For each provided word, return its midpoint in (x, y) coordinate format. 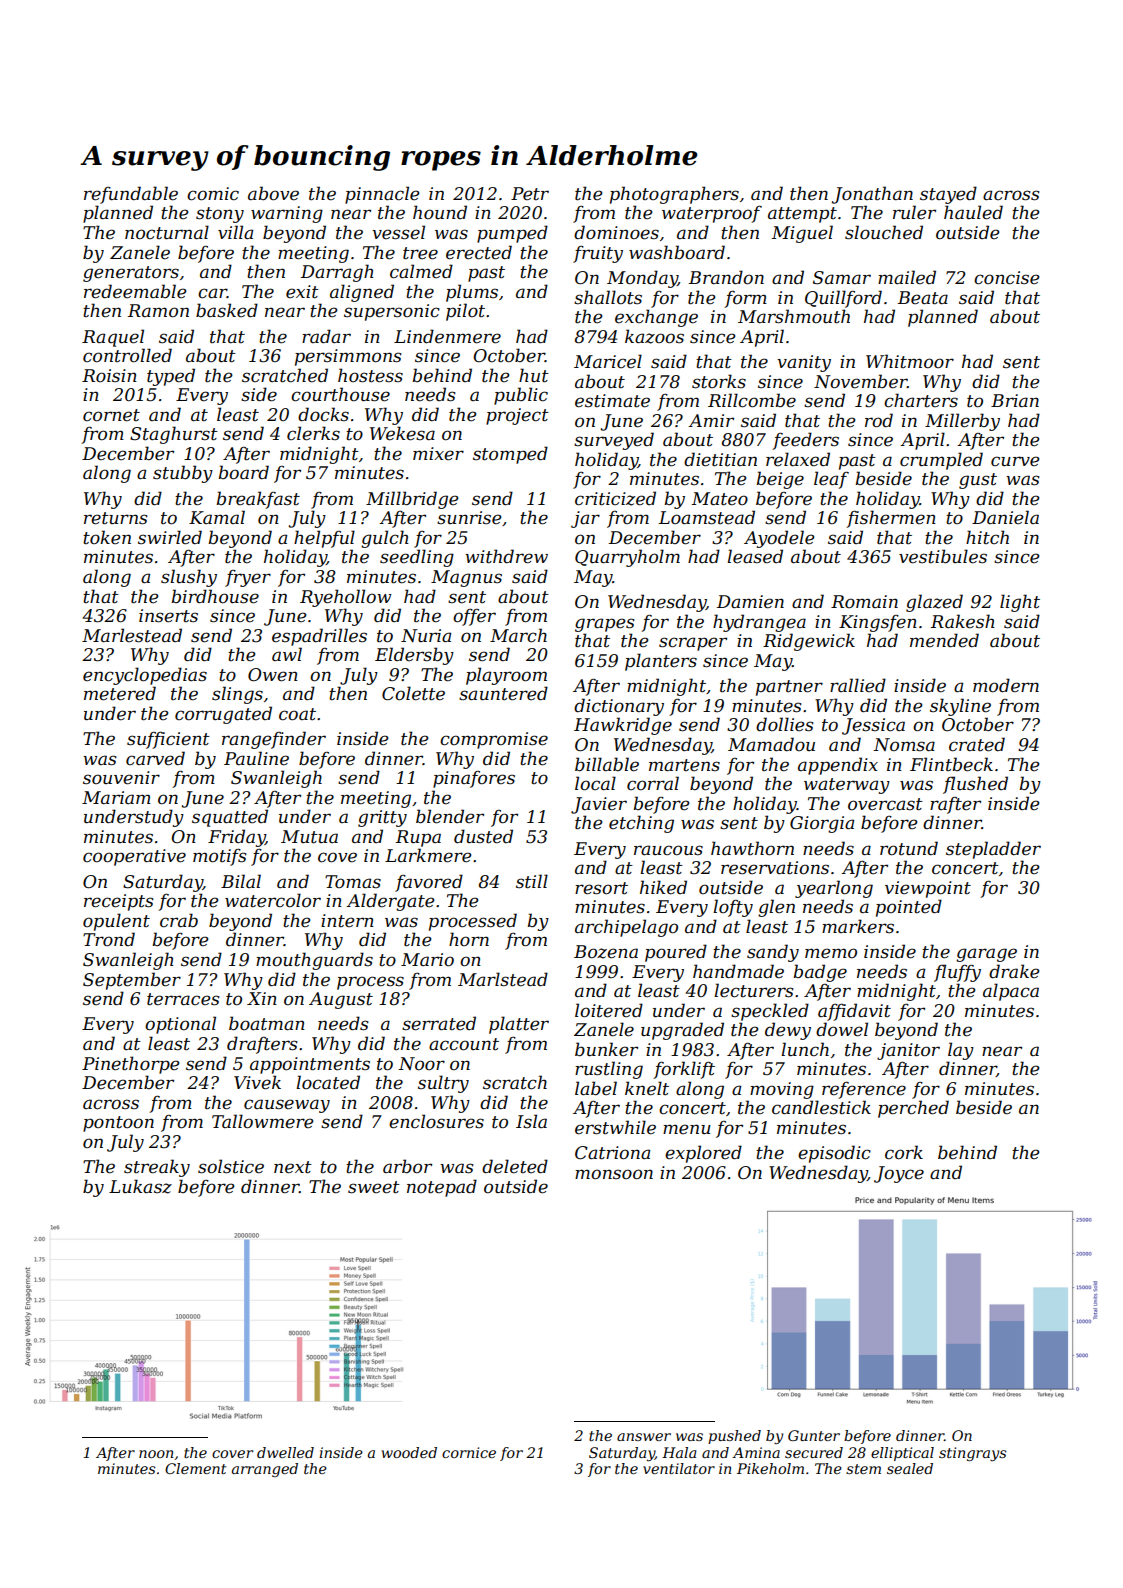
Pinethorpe (131, 1065)
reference (864, 1090)
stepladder (993, 850)
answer (644, 1437)
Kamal (217, 517)
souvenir (121, 778)
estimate (612, 401)
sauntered (503, 693)
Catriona (612, 1153)
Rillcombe (752, 400)
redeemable (135, 291)
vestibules (943, 556)
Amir (711, 420)
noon (156, 1454)
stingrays (972, 1454)
